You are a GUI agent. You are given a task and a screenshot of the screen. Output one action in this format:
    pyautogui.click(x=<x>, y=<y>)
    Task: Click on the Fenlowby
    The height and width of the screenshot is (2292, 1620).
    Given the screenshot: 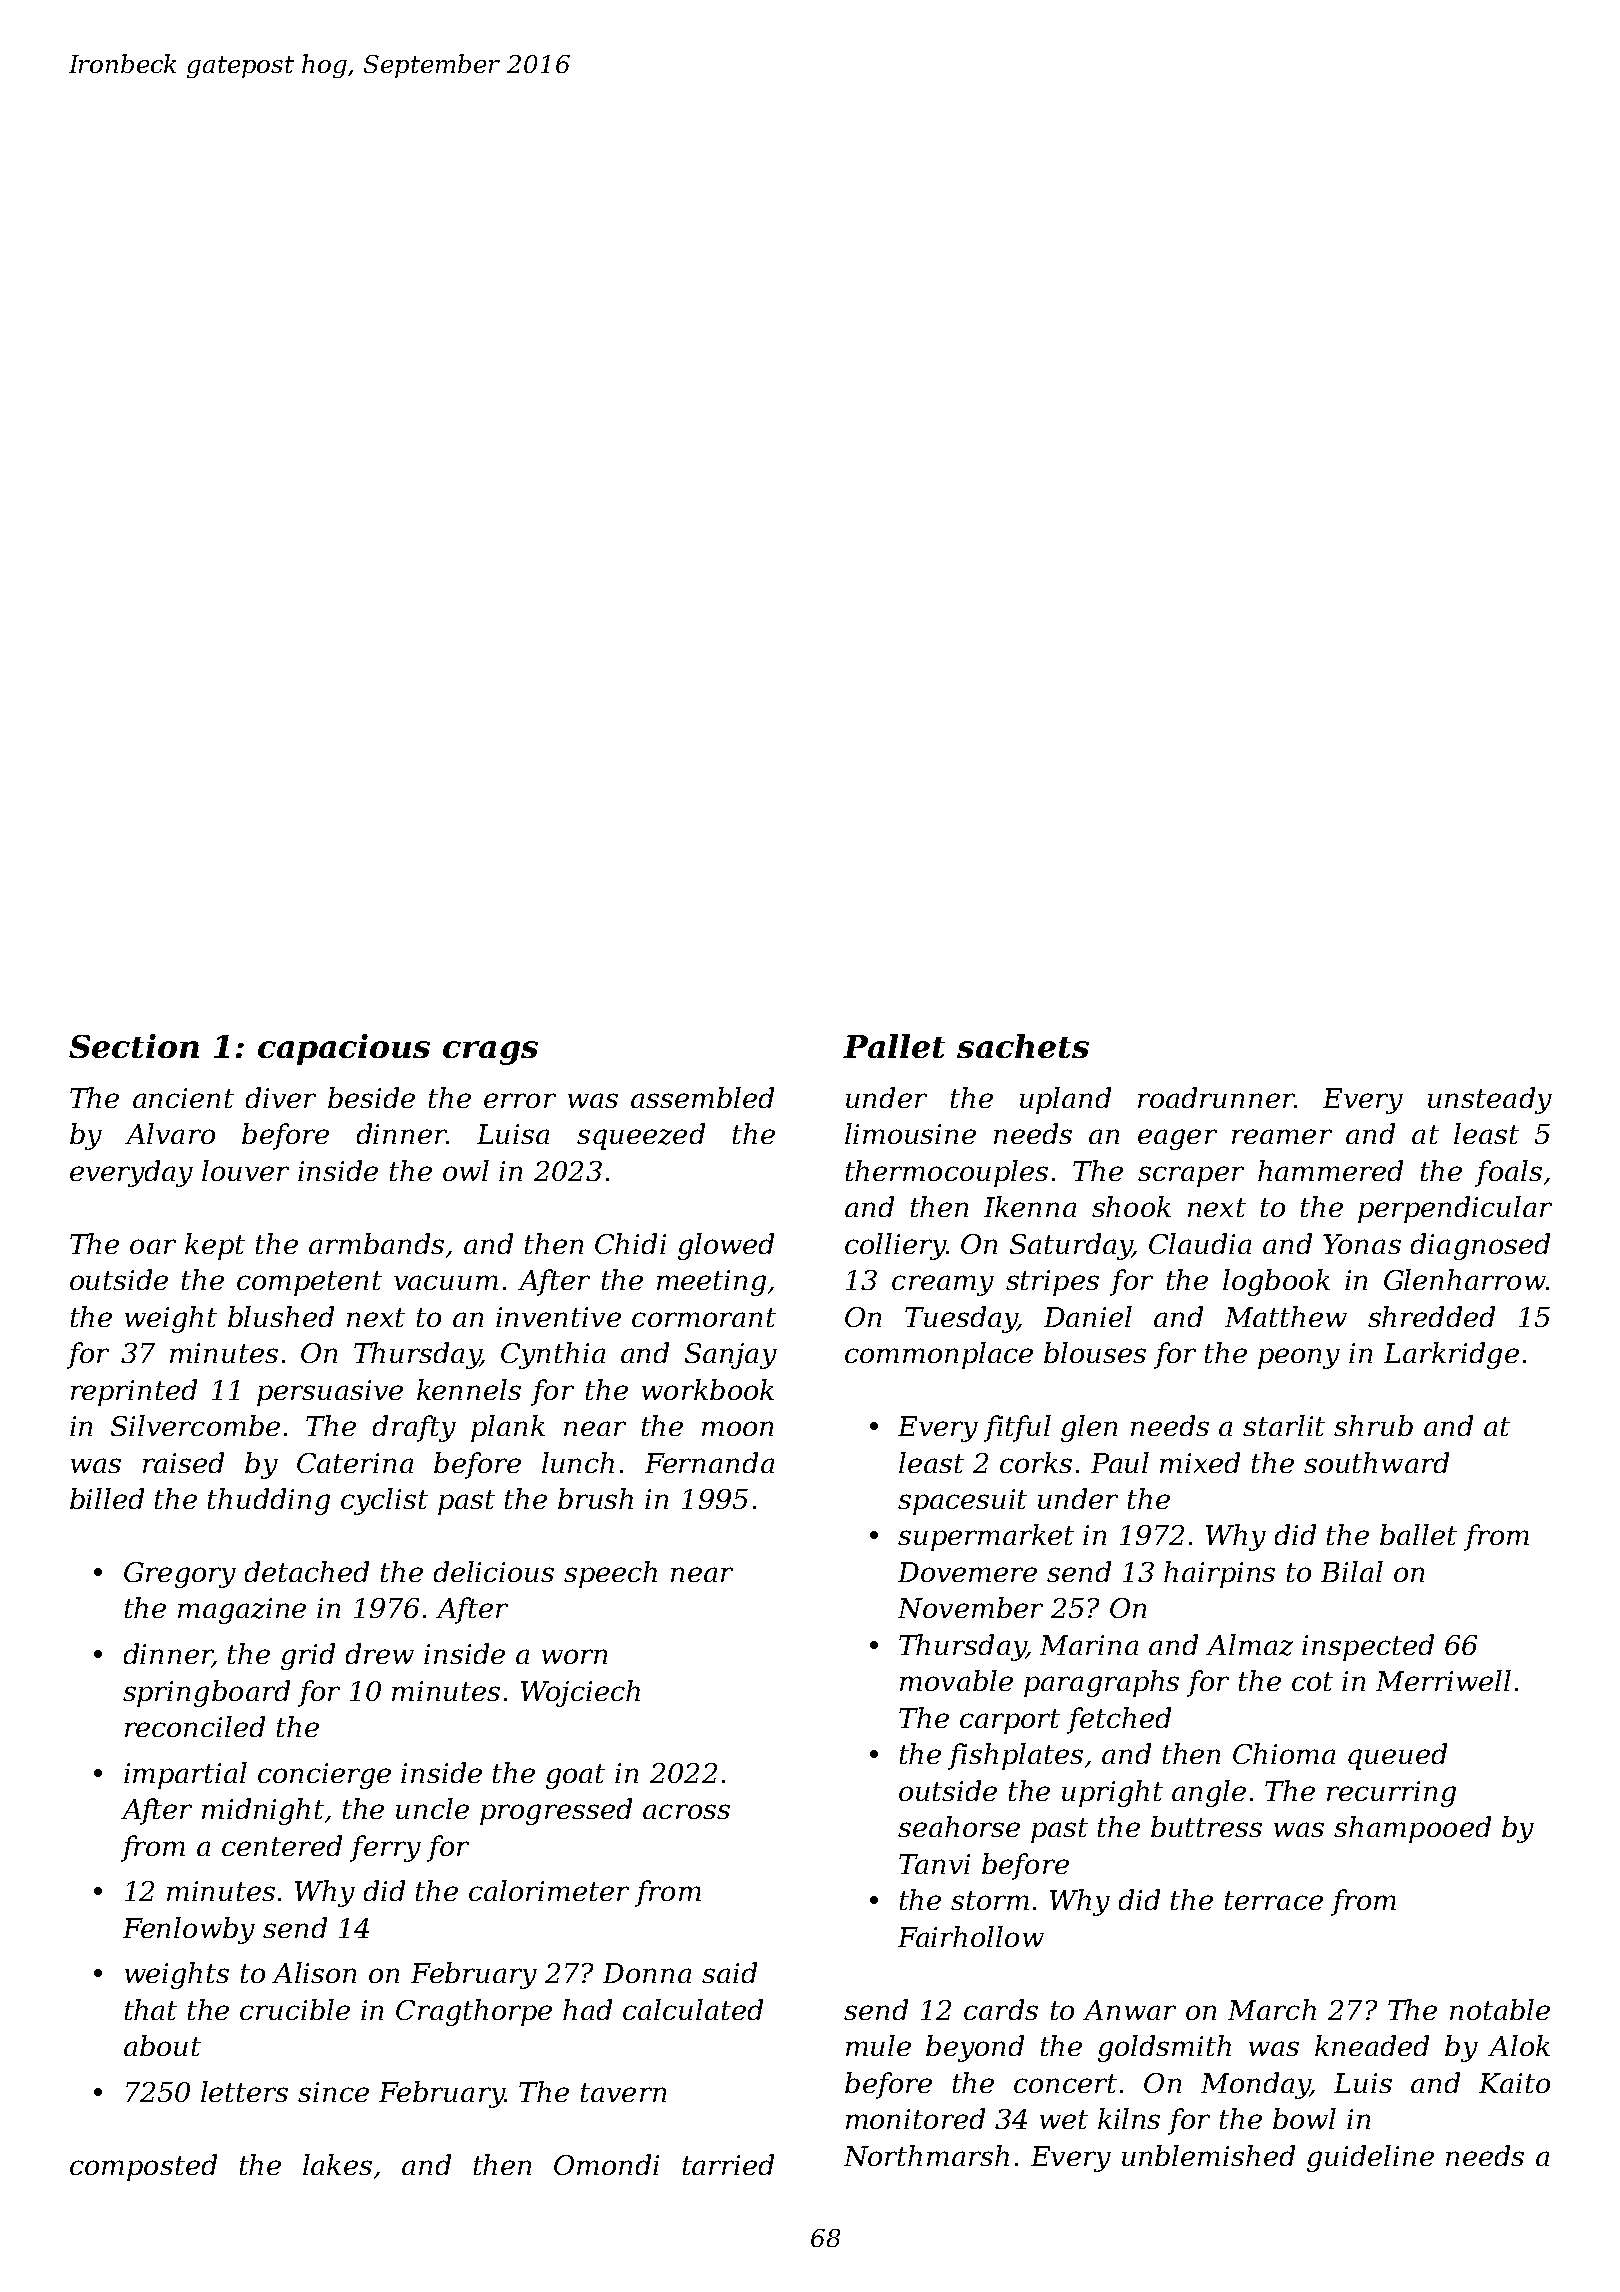 What is the action you would take?
    pyautogui.click(x=189, y=1930)
